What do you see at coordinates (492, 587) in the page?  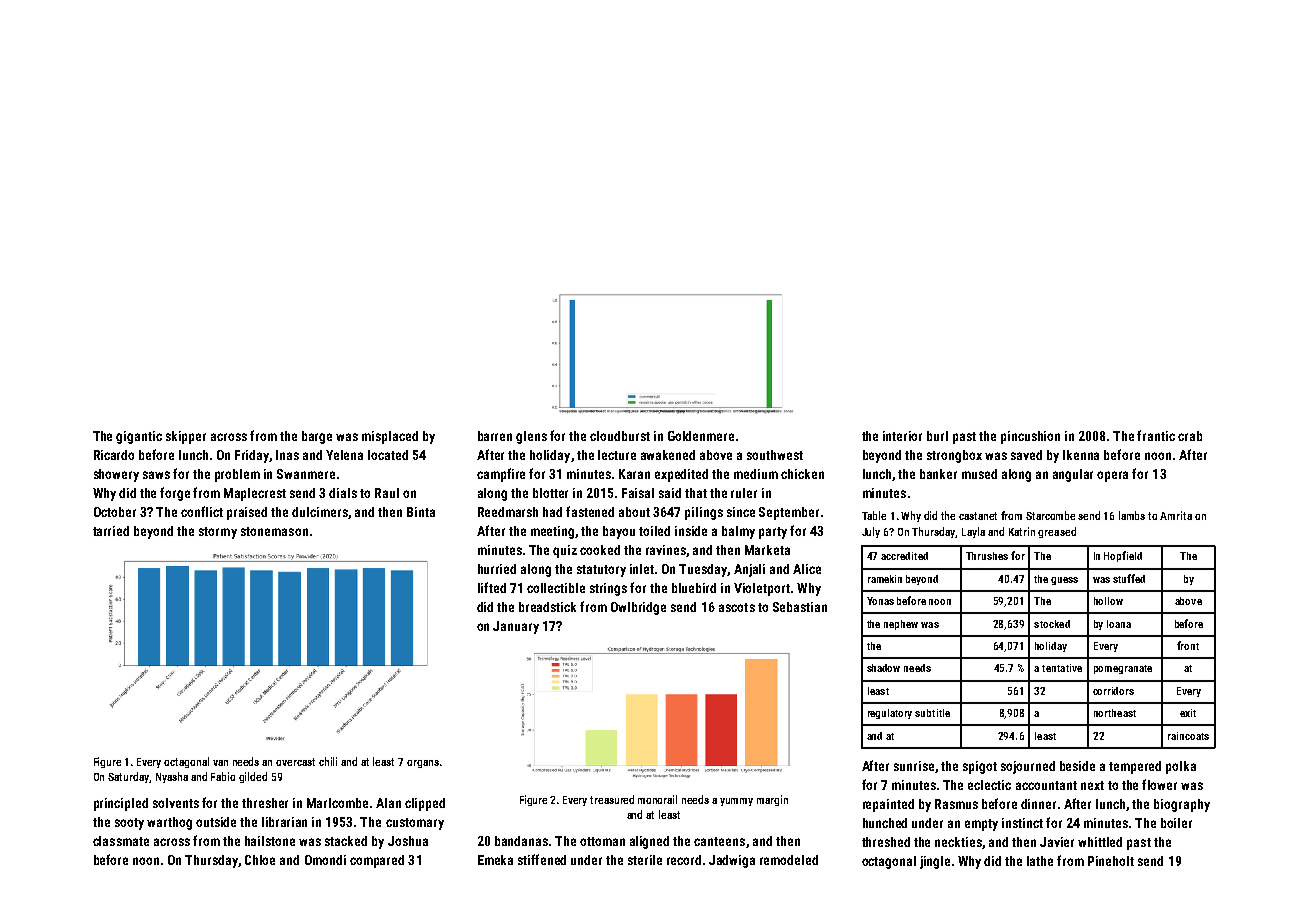 I see `lifted` at bounding box center [492, 587].
